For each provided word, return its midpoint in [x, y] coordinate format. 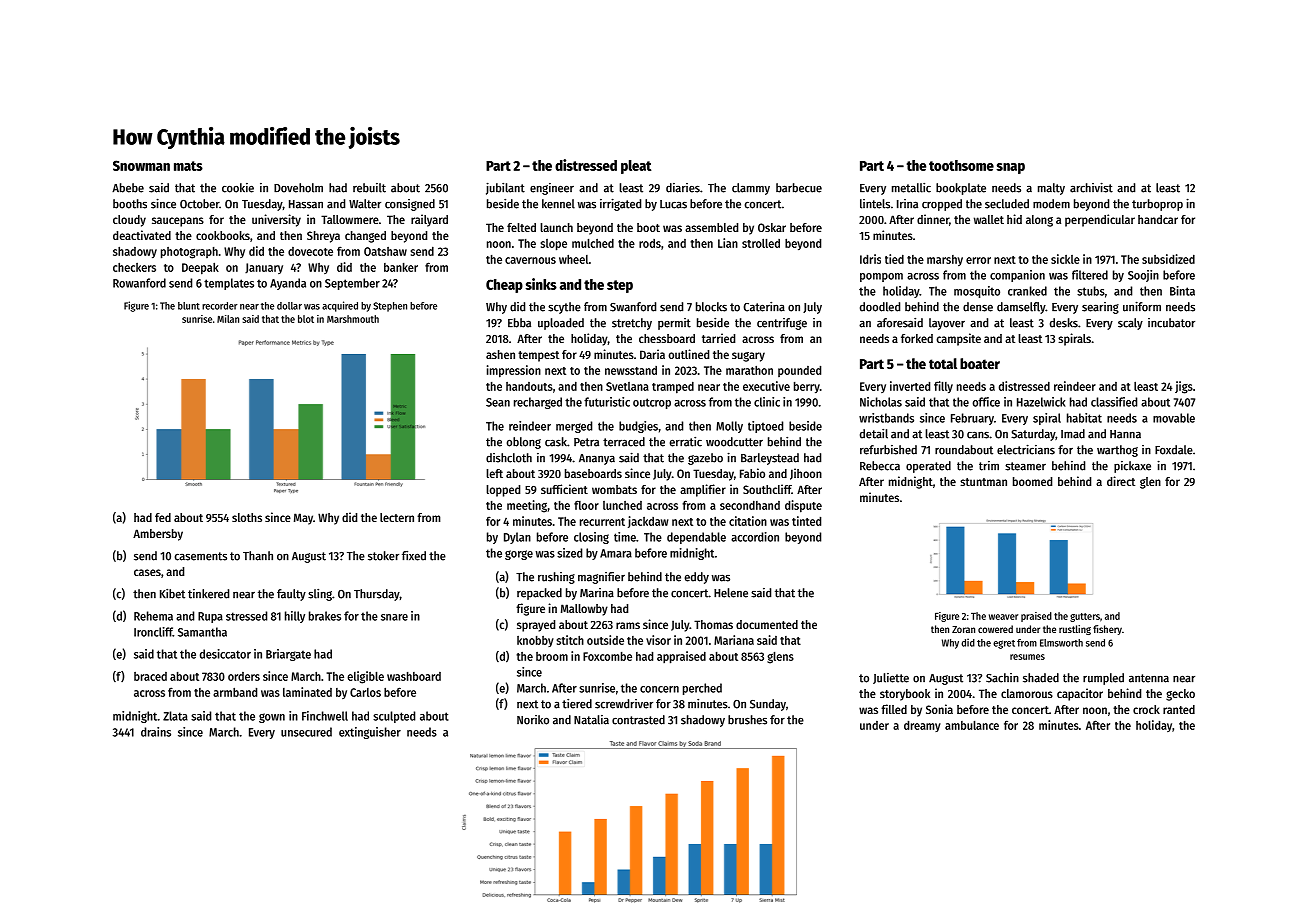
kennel [558, 204]
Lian [728, 243]
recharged [538, 403]
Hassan [306, 204]
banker [401, 267]
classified [1114, 402]
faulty [291, 595]
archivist [1091, 187]
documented [767, 624]
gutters [1085, 617]
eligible [365, 677]
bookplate [961, 189]
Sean [498, 402]
